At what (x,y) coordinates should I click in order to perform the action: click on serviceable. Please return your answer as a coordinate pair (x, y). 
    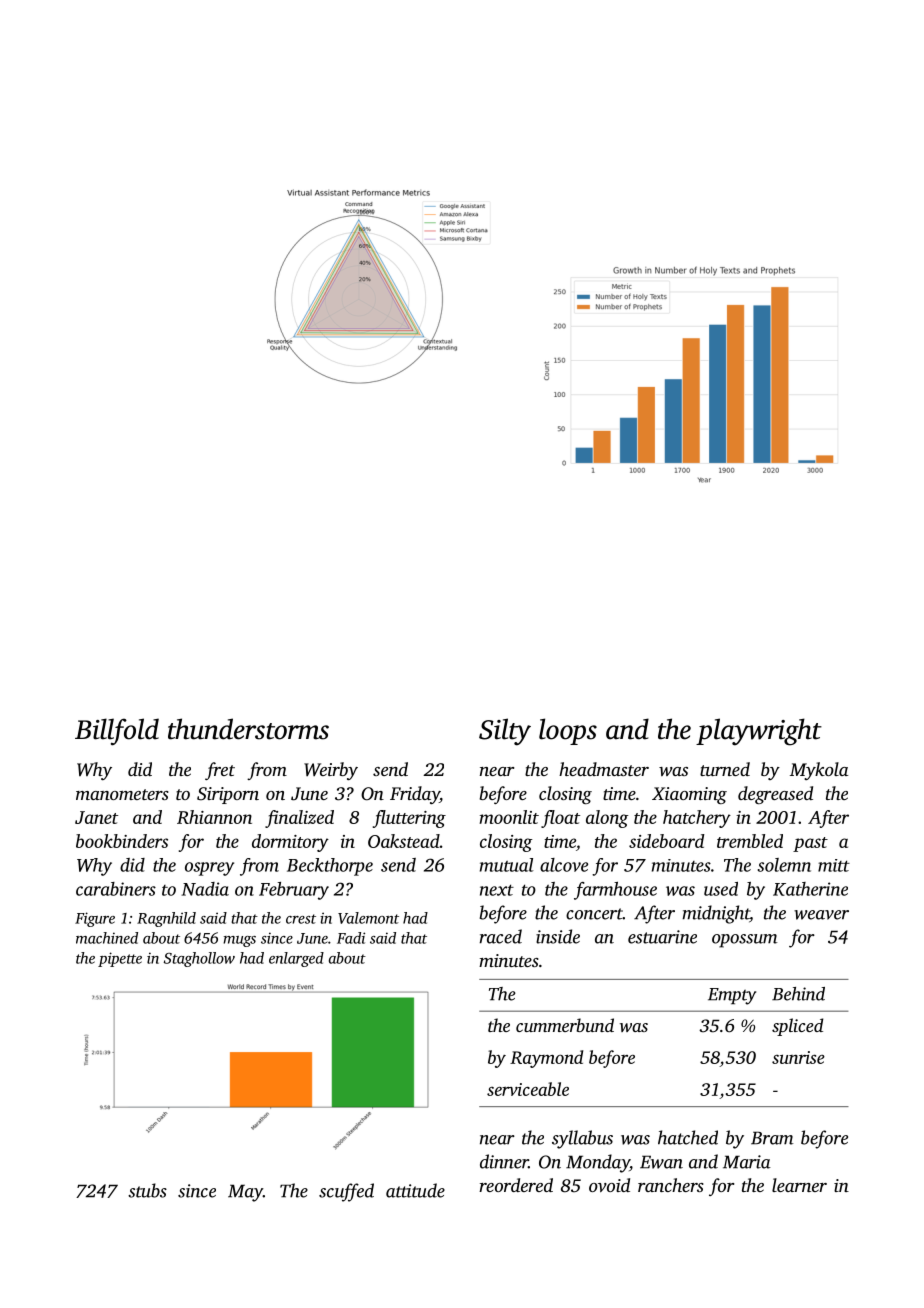
    Looking at the image, I should click on (528, 1089).
